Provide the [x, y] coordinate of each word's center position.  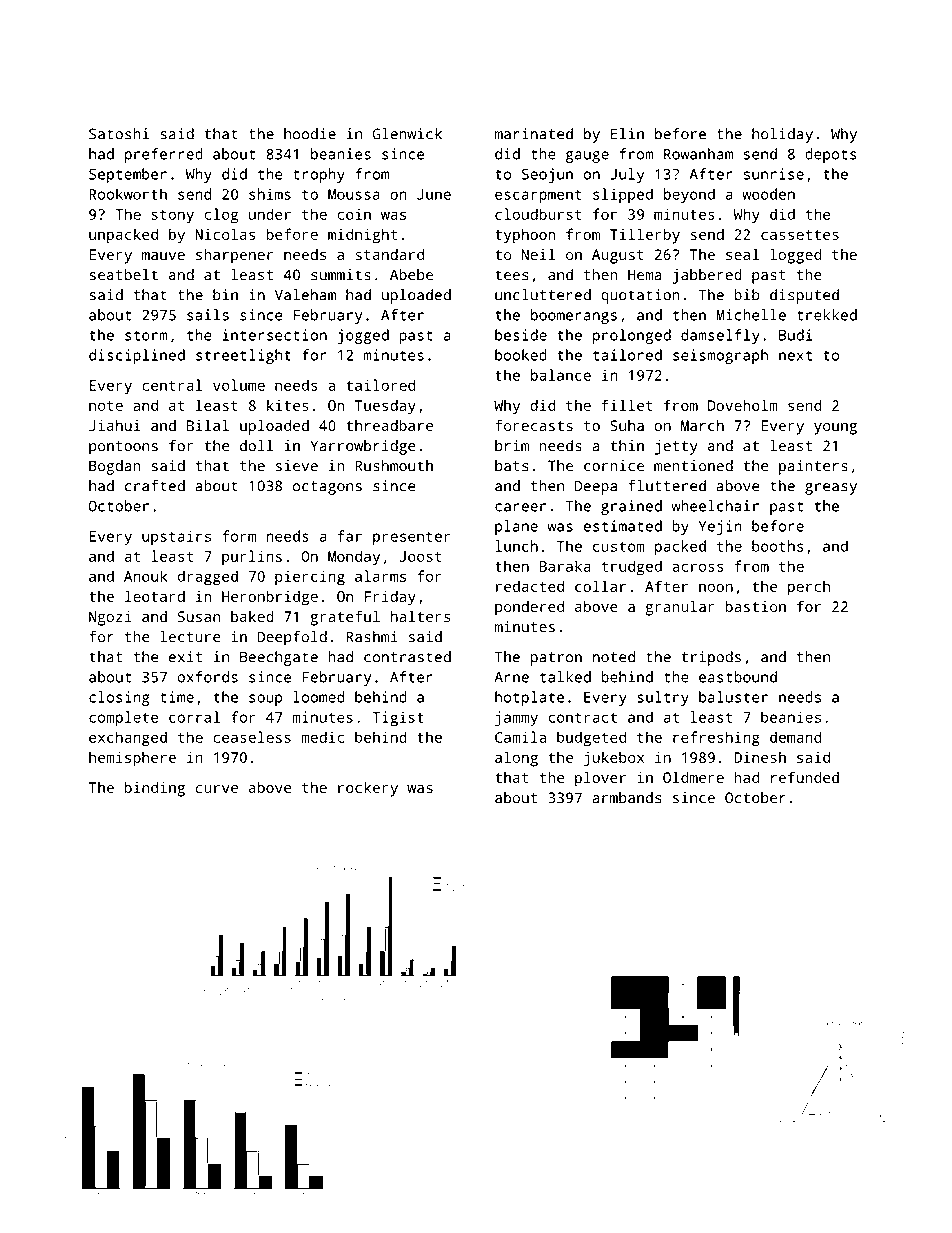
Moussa [354, 194]
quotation [640, 296]
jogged [363, 336]
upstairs [176, 537]
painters [813, 467]
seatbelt [123, 275]
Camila [520, 737]
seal [742, 254]
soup [266, 700]
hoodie [310, 134]
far [349, 536]
